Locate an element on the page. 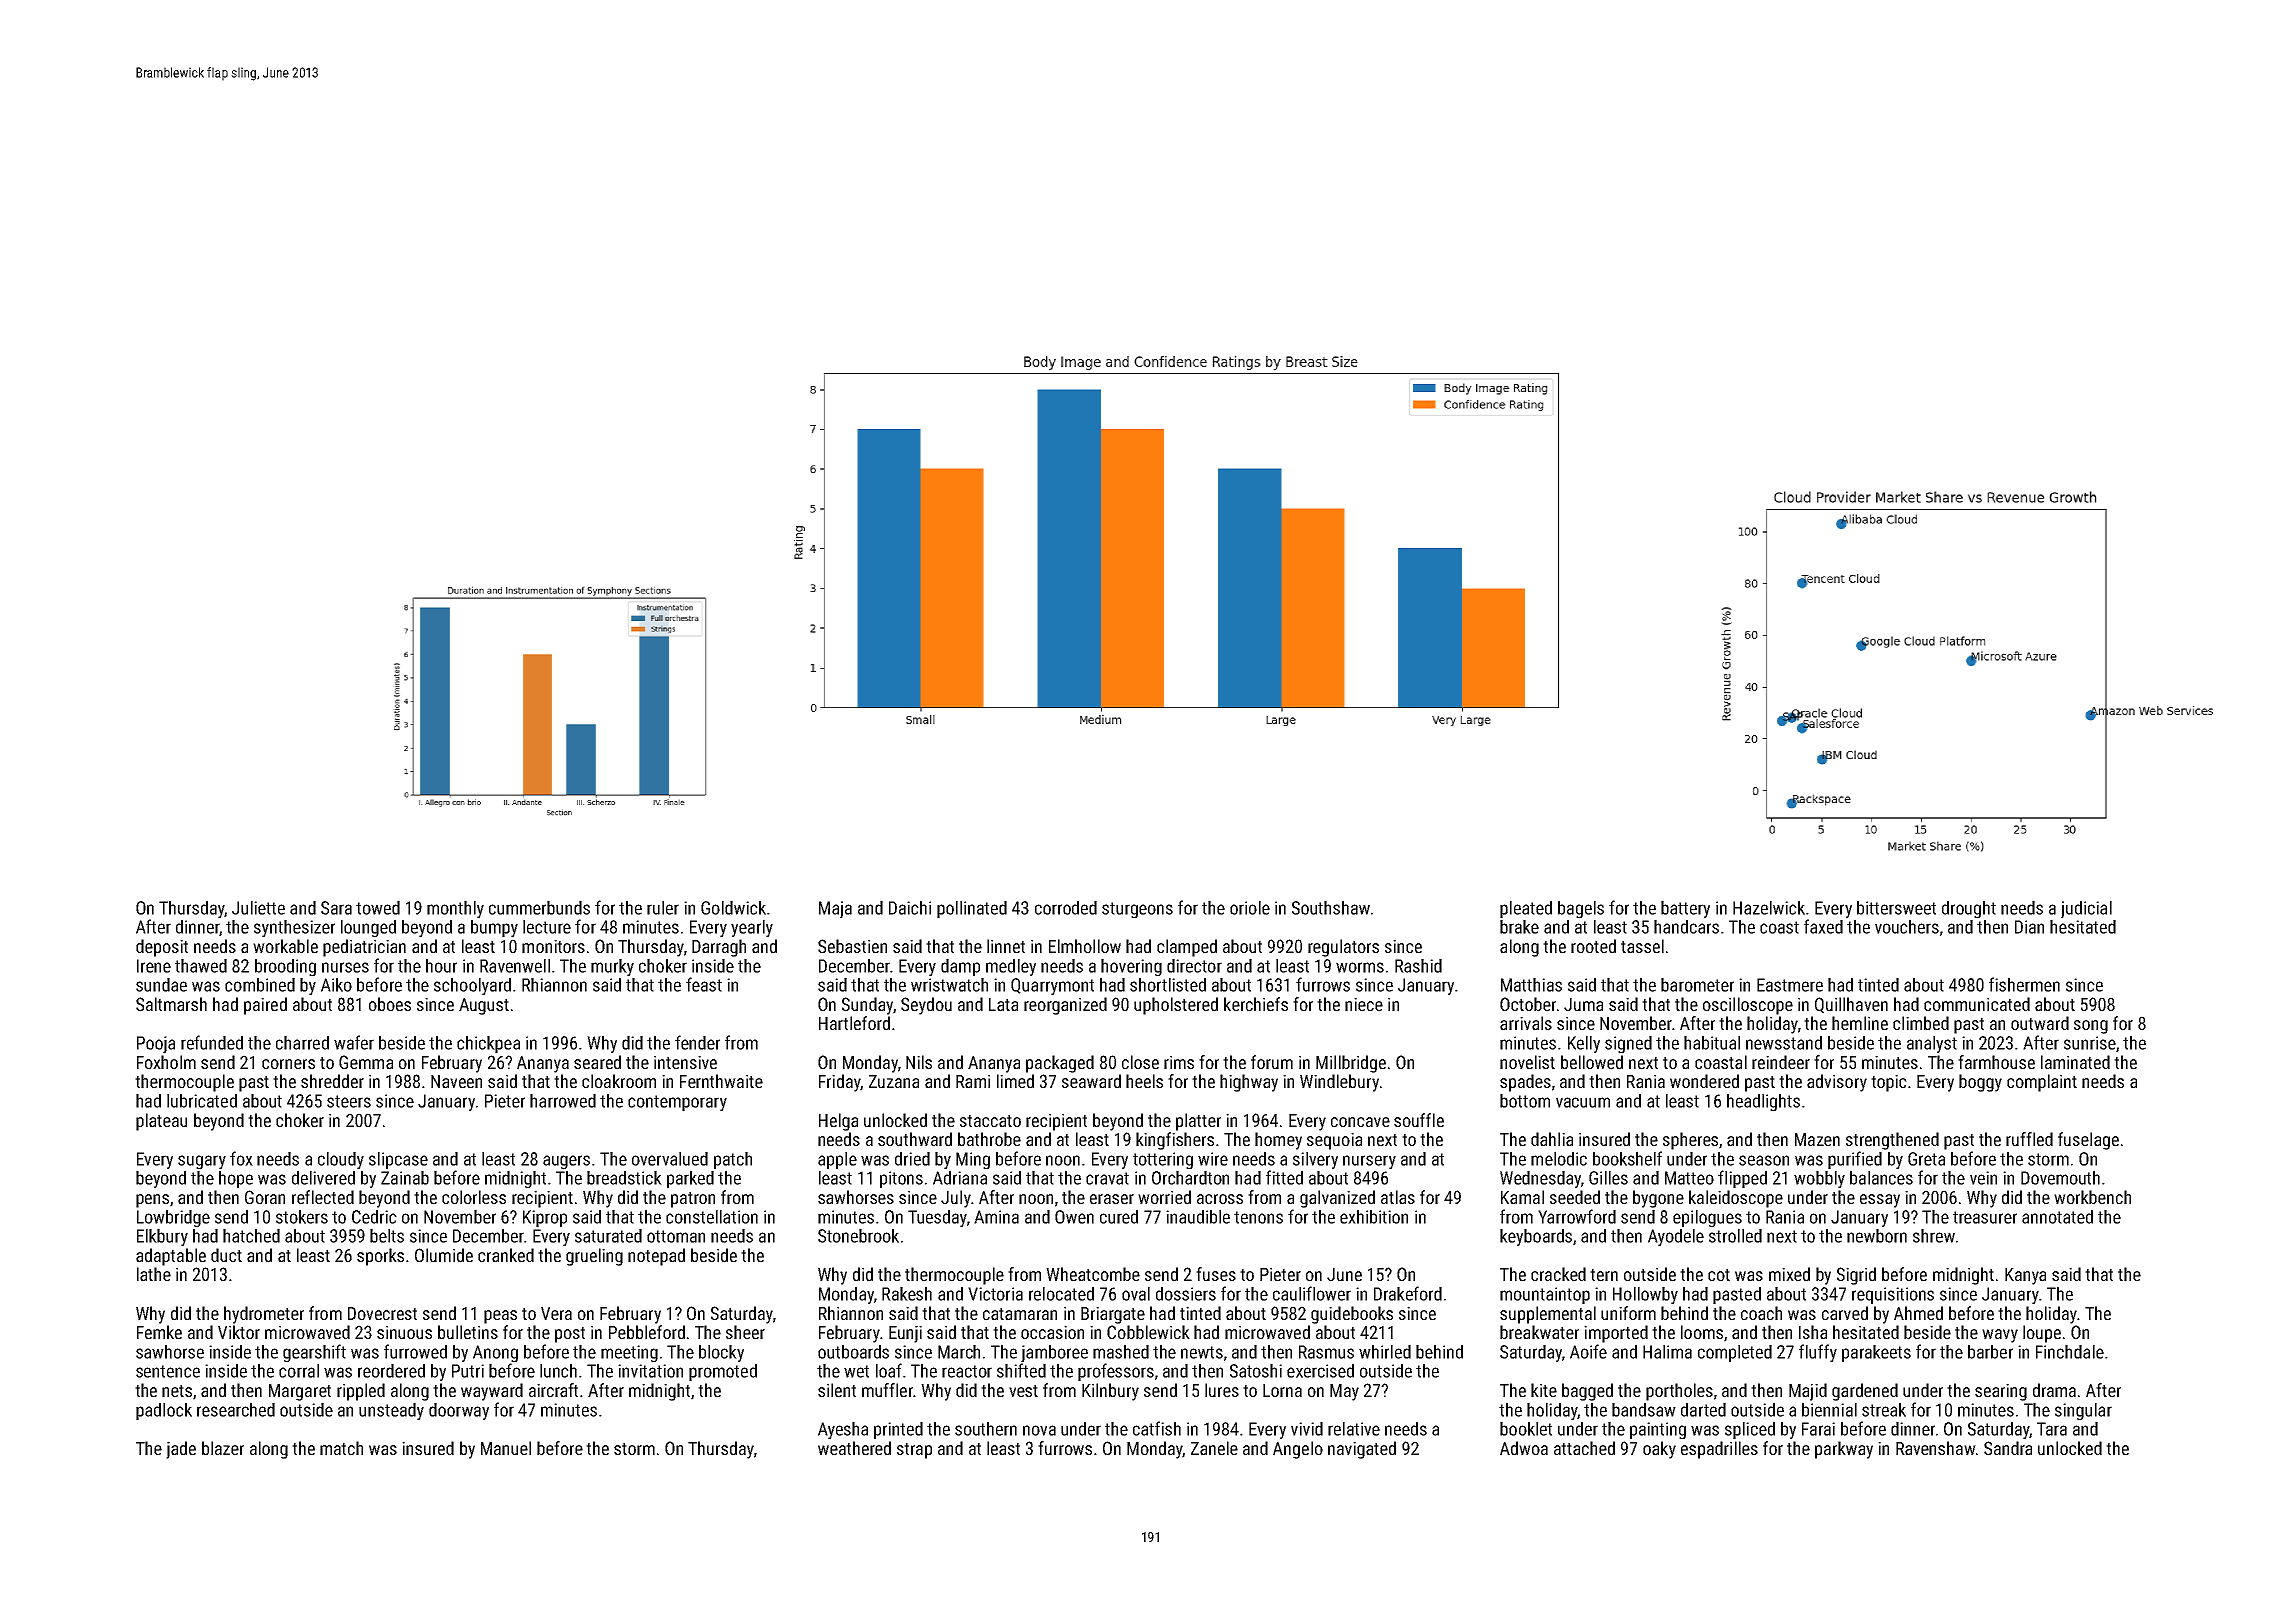 This document has height=1614, width=2282. sunrise is located at coordinates (2090, 1043).
